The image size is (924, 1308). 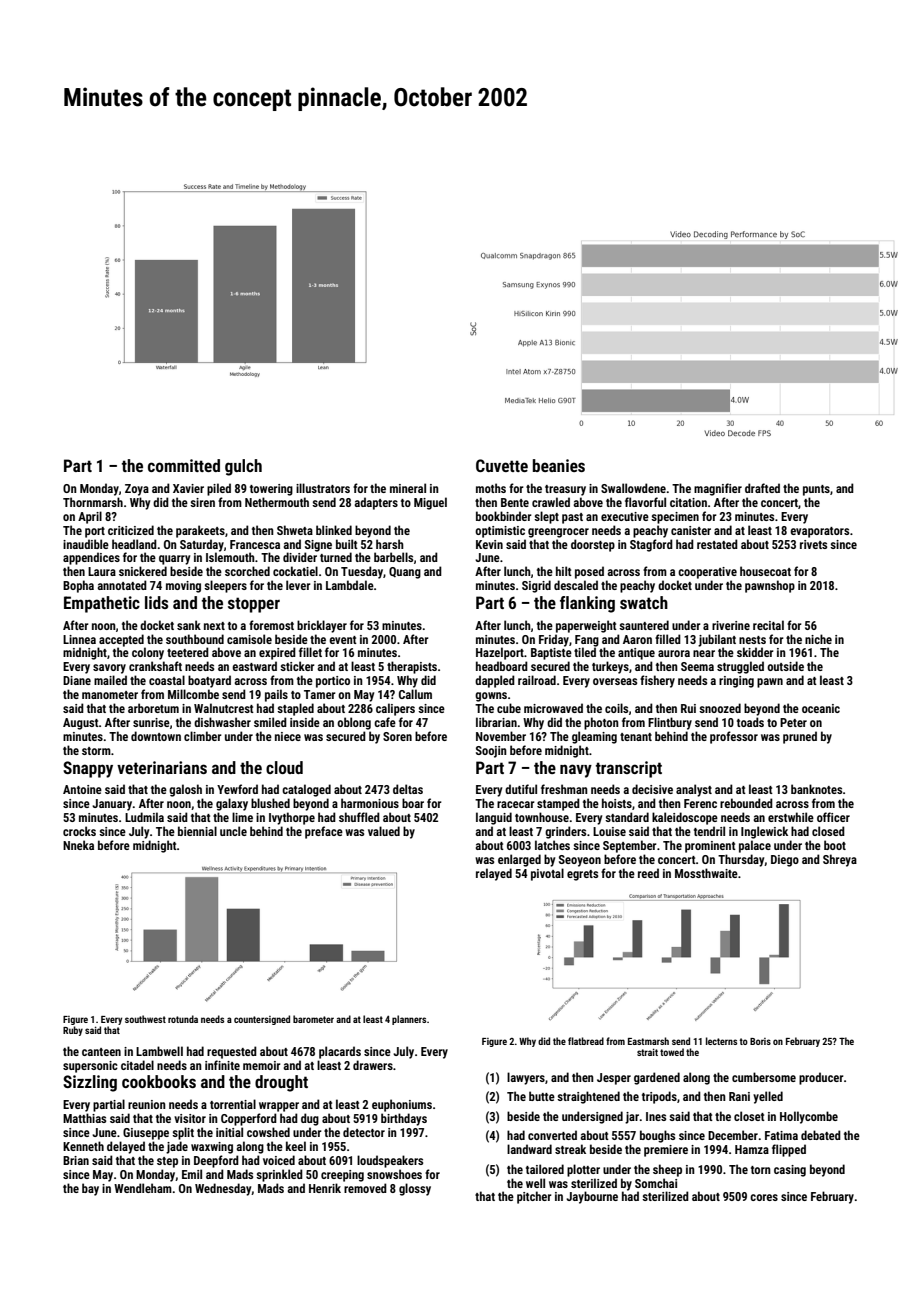 I want to click on punts, so click(x=816, y=490).
